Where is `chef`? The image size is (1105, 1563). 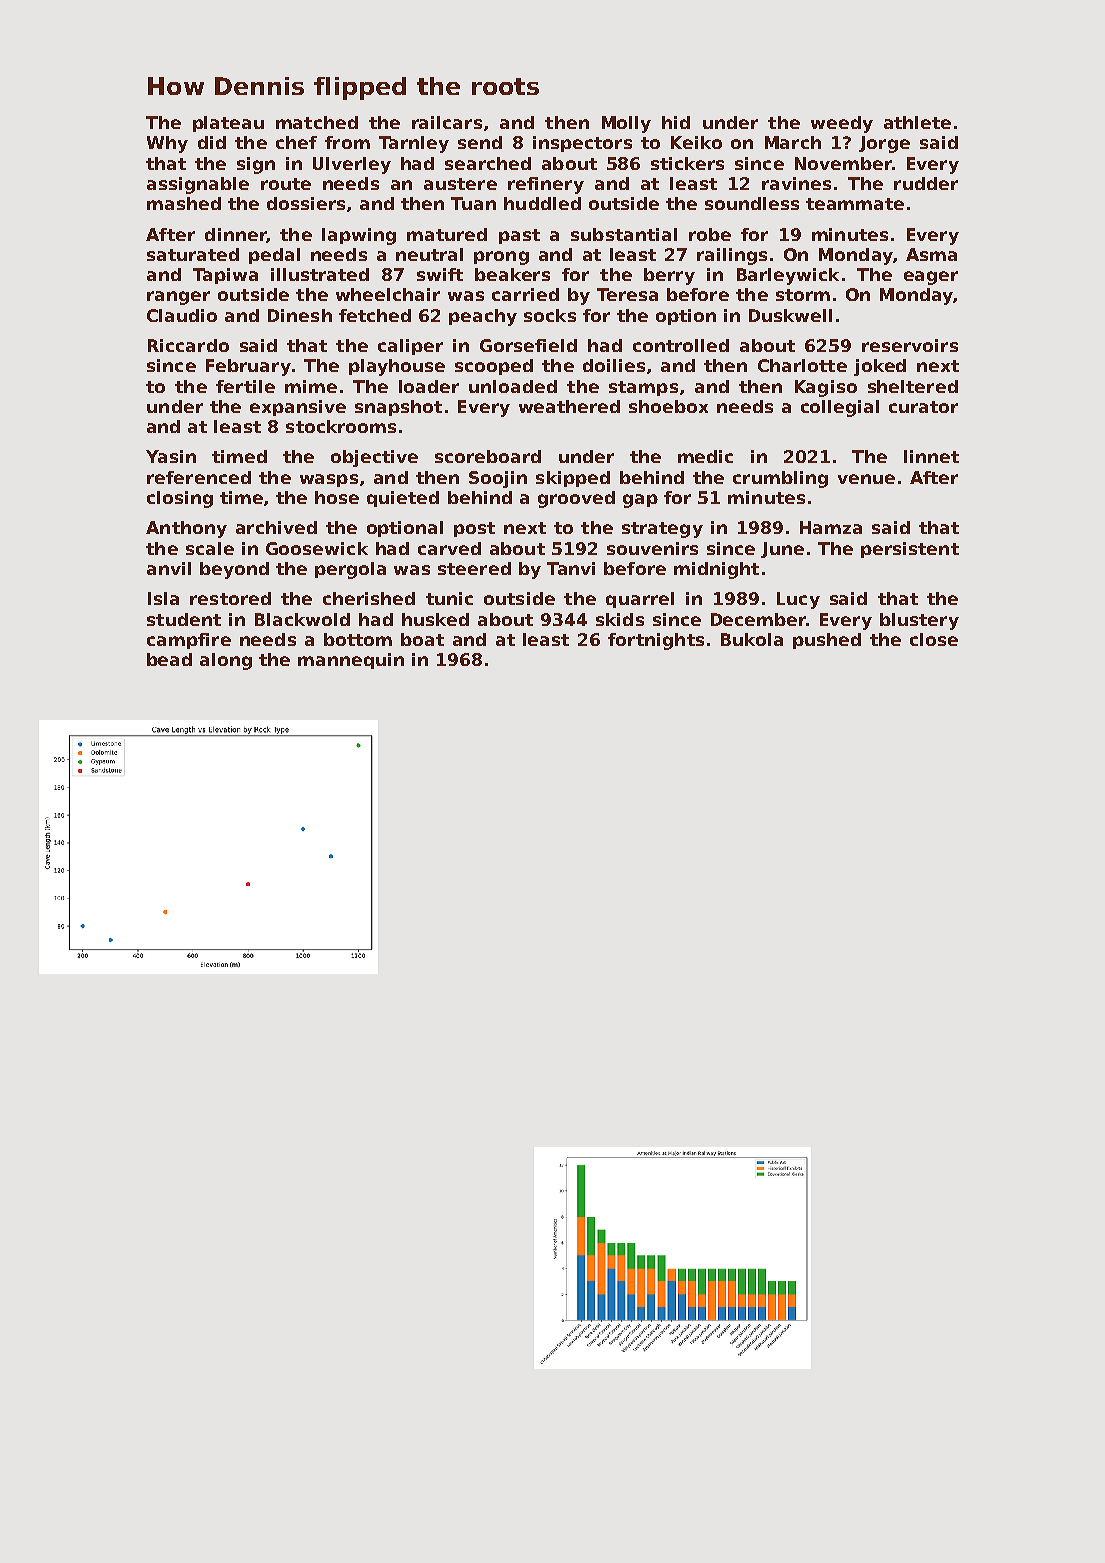
chef is located at coordinates (296, 142).
